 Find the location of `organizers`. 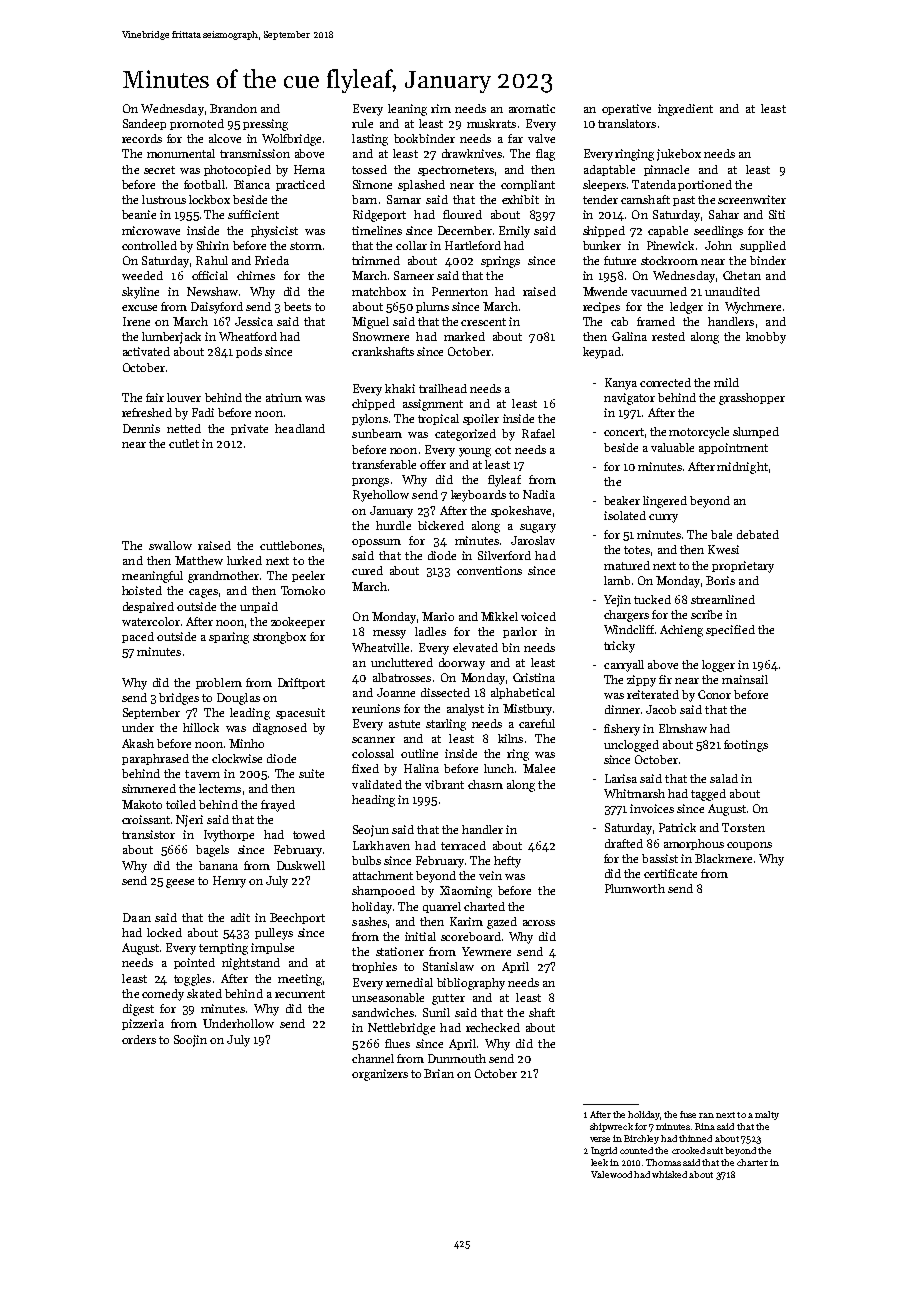

organizers is located at coordinates (380, 1075).
